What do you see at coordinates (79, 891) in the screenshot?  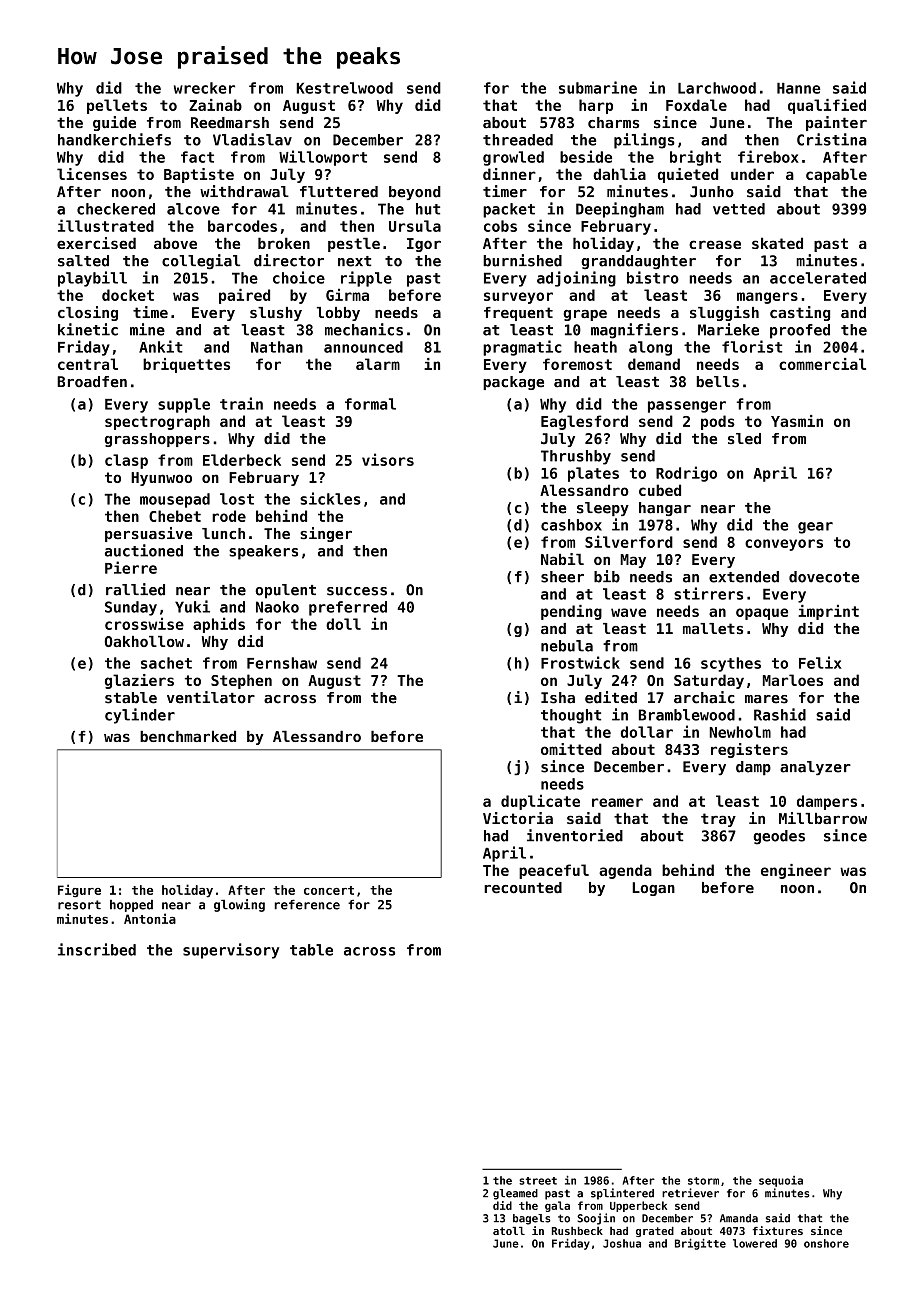 I see `Figure` at bounding box center [79, 891].
